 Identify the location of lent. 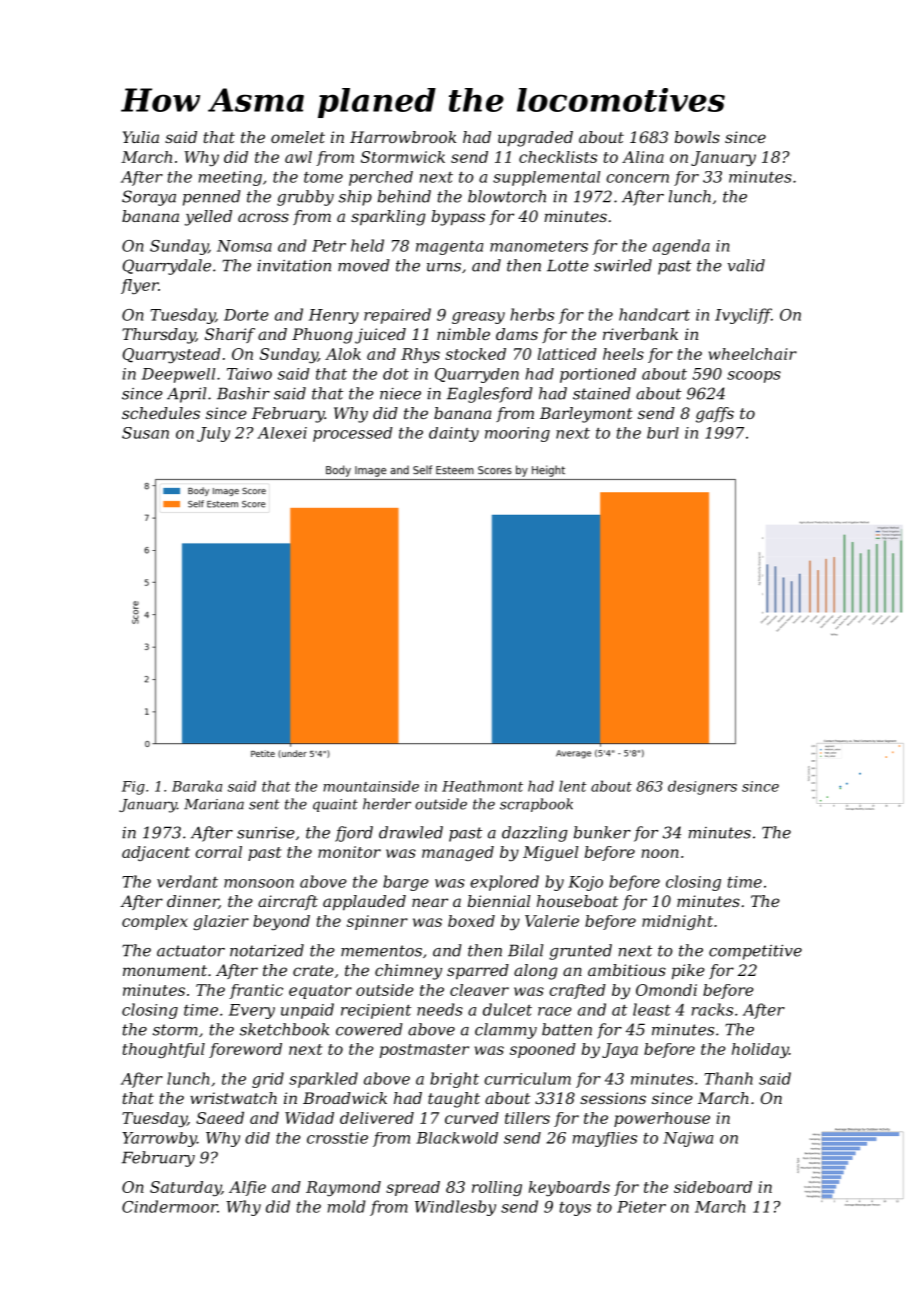
(573, 786).
